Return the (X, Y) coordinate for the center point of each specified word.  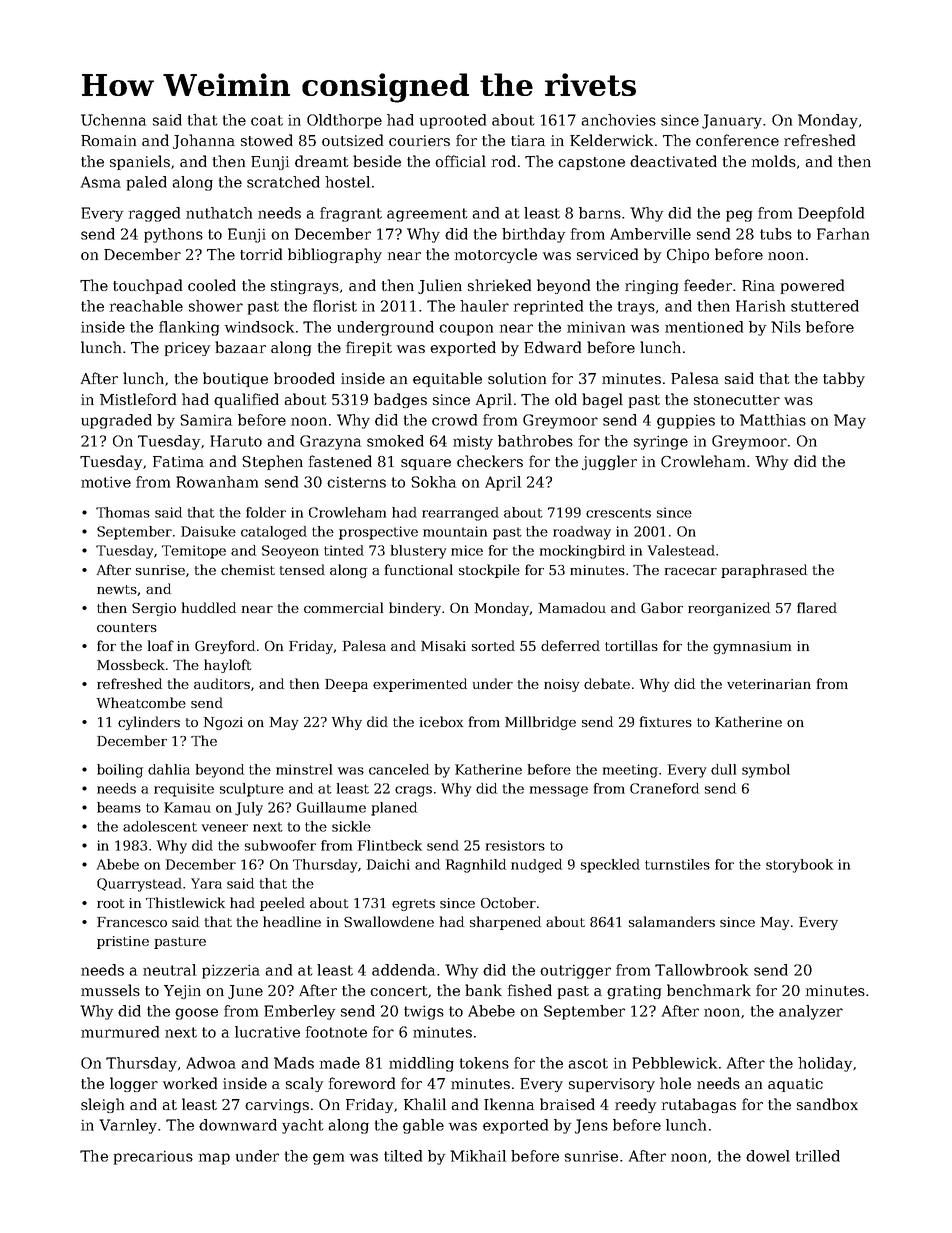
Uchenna (113, 120)
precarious (153, 1157)
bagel (602, 400)
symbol (766, 771)
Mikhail (478, 1156)
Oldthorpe (344, 121)
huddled (209, 607)
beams (119, 807)
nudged (536, 866)
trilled (818, 1156)
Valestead (681, 550)
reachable (146, 306)
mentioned (704, 327)
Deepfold (831, 214)
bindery (415, 609)
